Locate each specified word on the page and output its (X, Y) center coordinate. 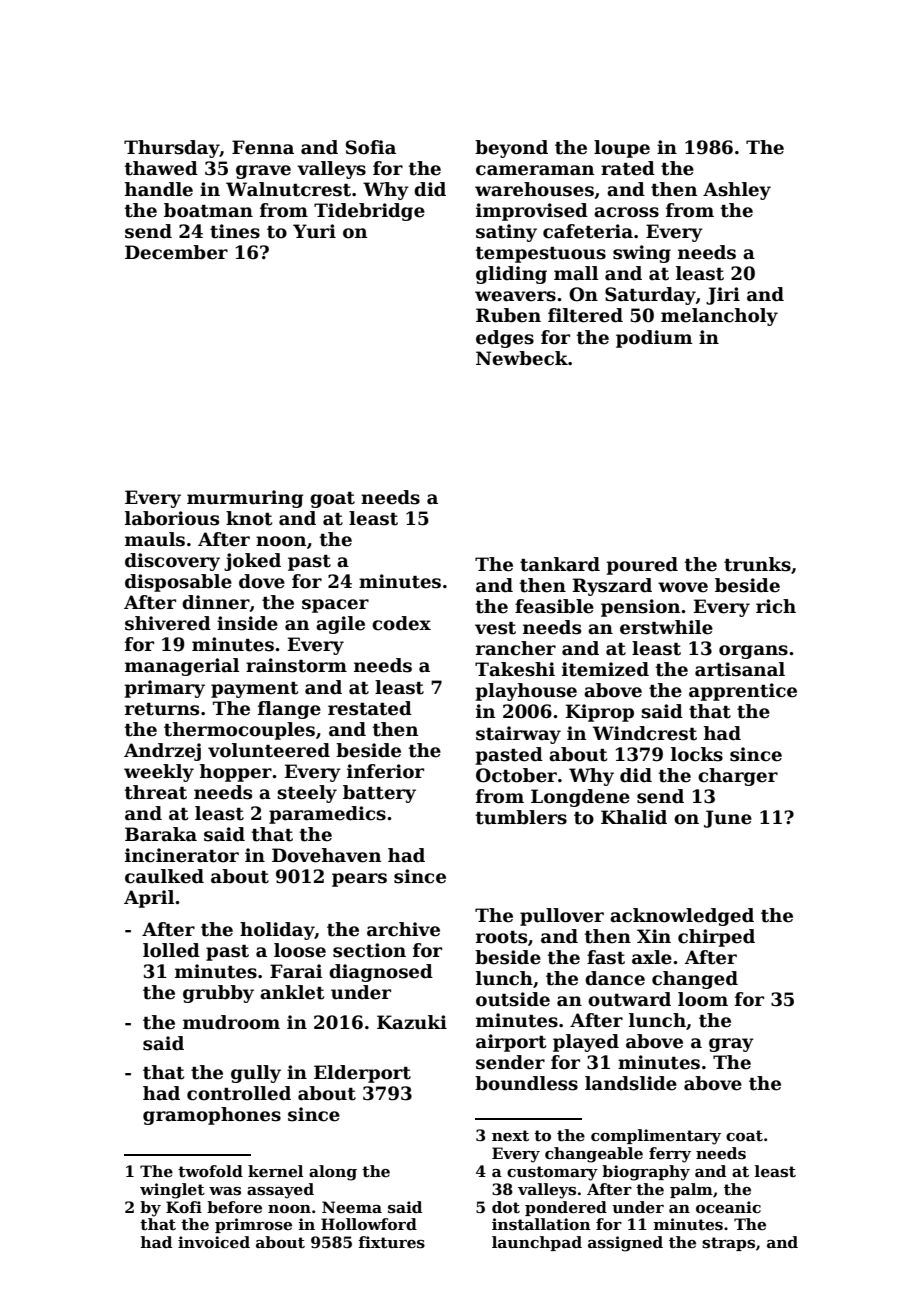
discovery (172, 562)
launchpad (537, 1243)
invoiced (214, 1242)
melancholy (719, 317)
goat (332, 500)
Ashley (737, 191)
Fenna (263, 147)
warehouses (534, 189)
